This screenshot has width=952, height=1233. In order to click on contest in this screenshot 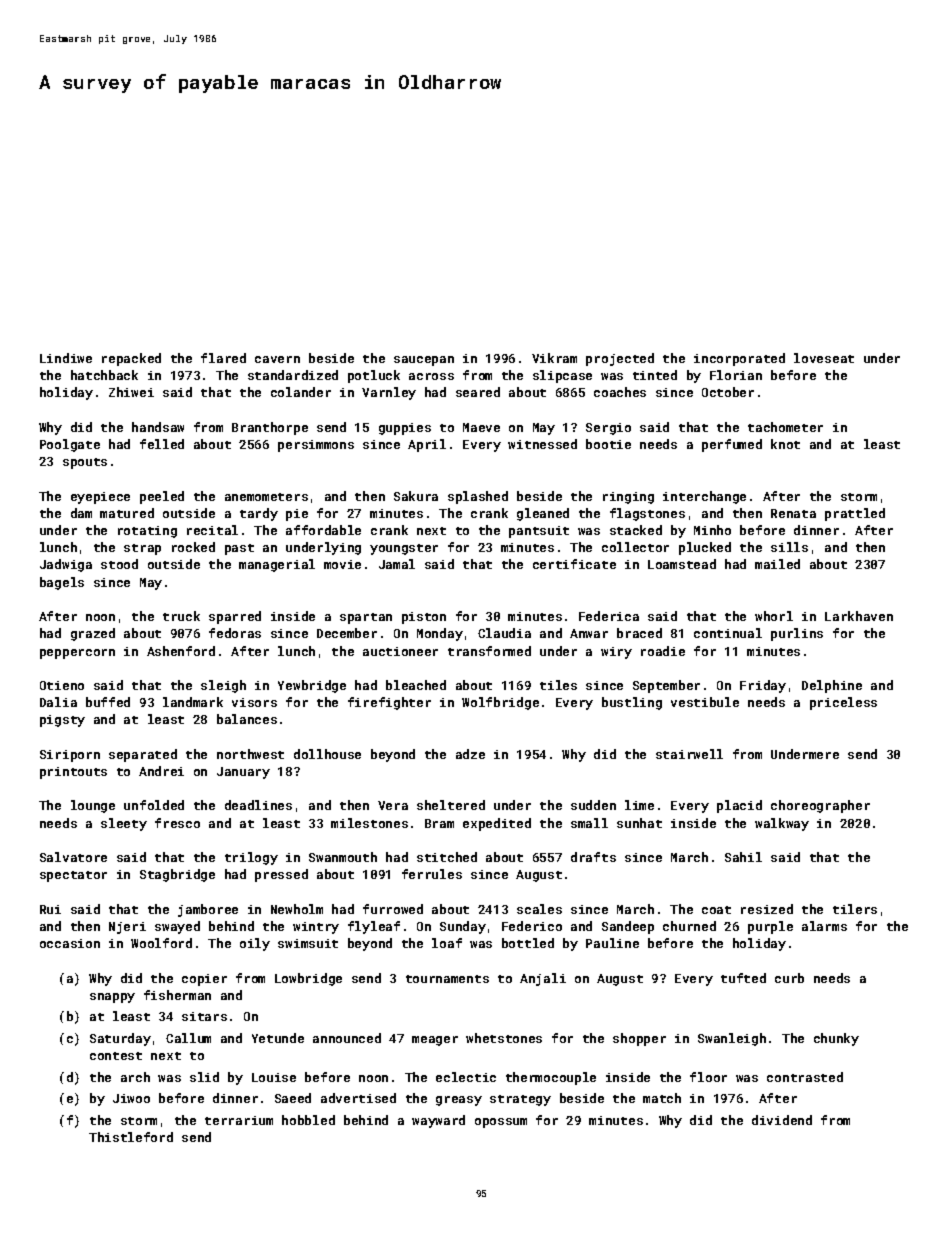, I will do `click(116, 1056)`.
